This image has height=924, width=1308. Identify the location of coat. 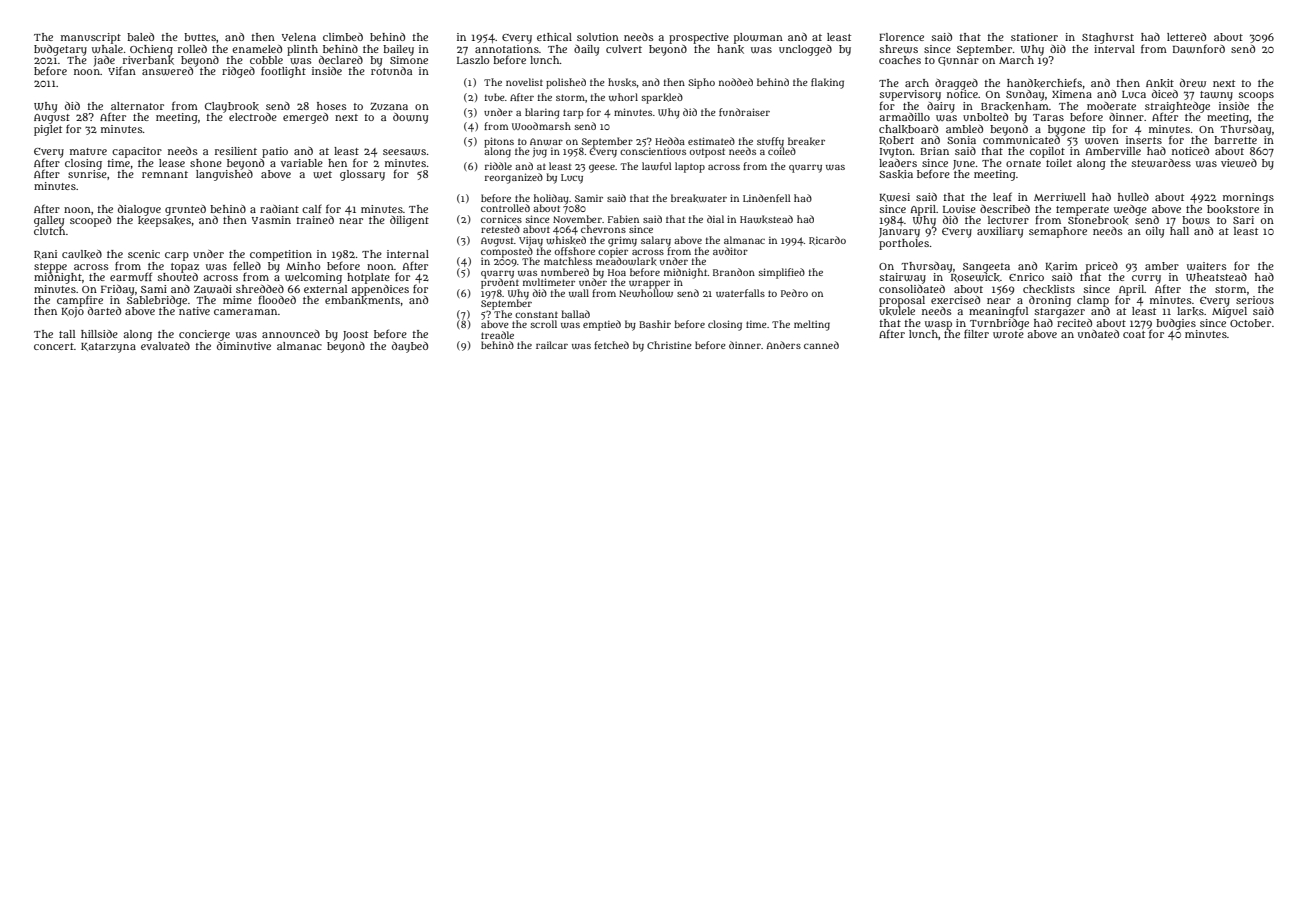
(1134, 334).
